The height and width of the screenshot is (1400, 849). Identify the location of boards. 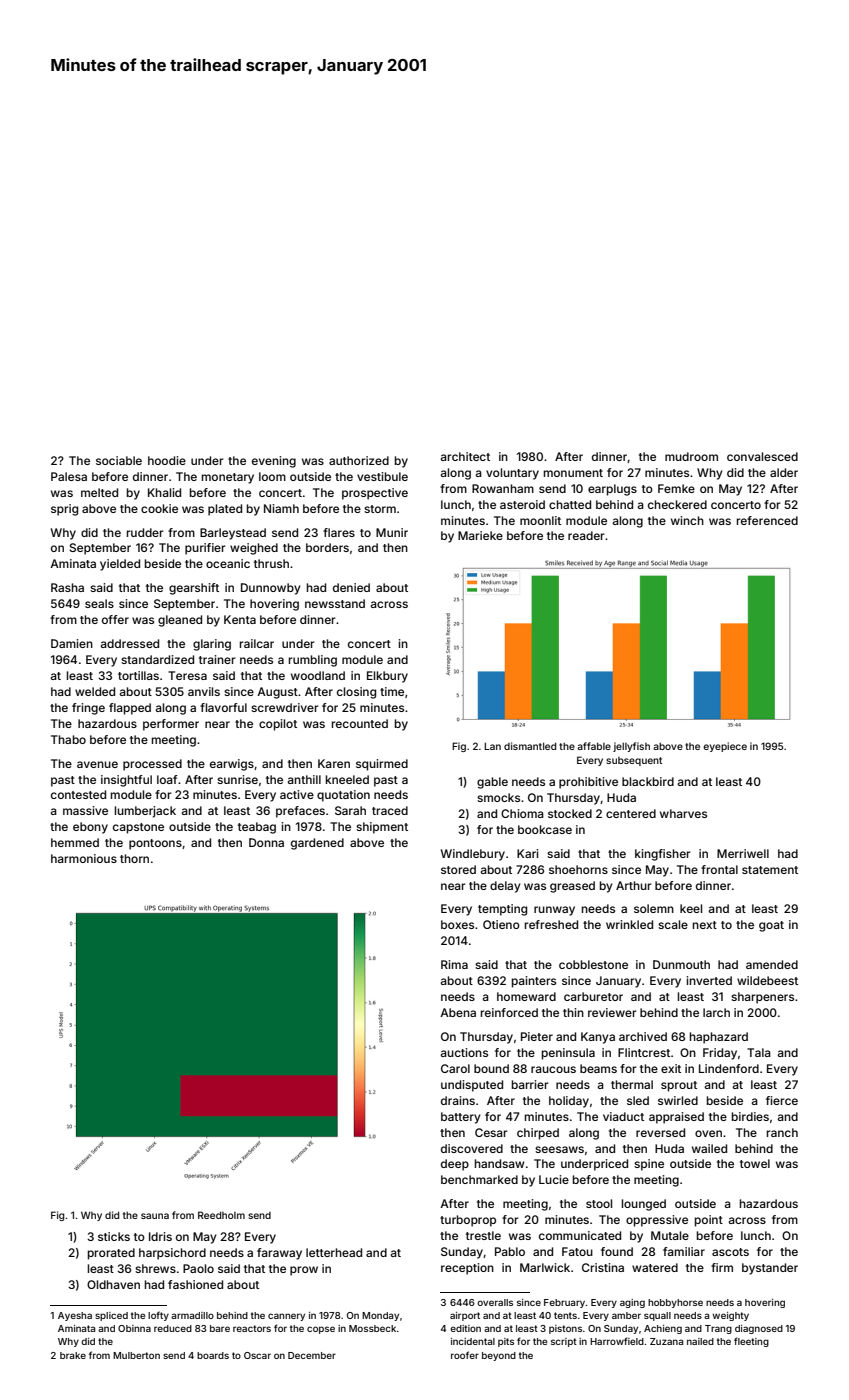
(213, 1355).
